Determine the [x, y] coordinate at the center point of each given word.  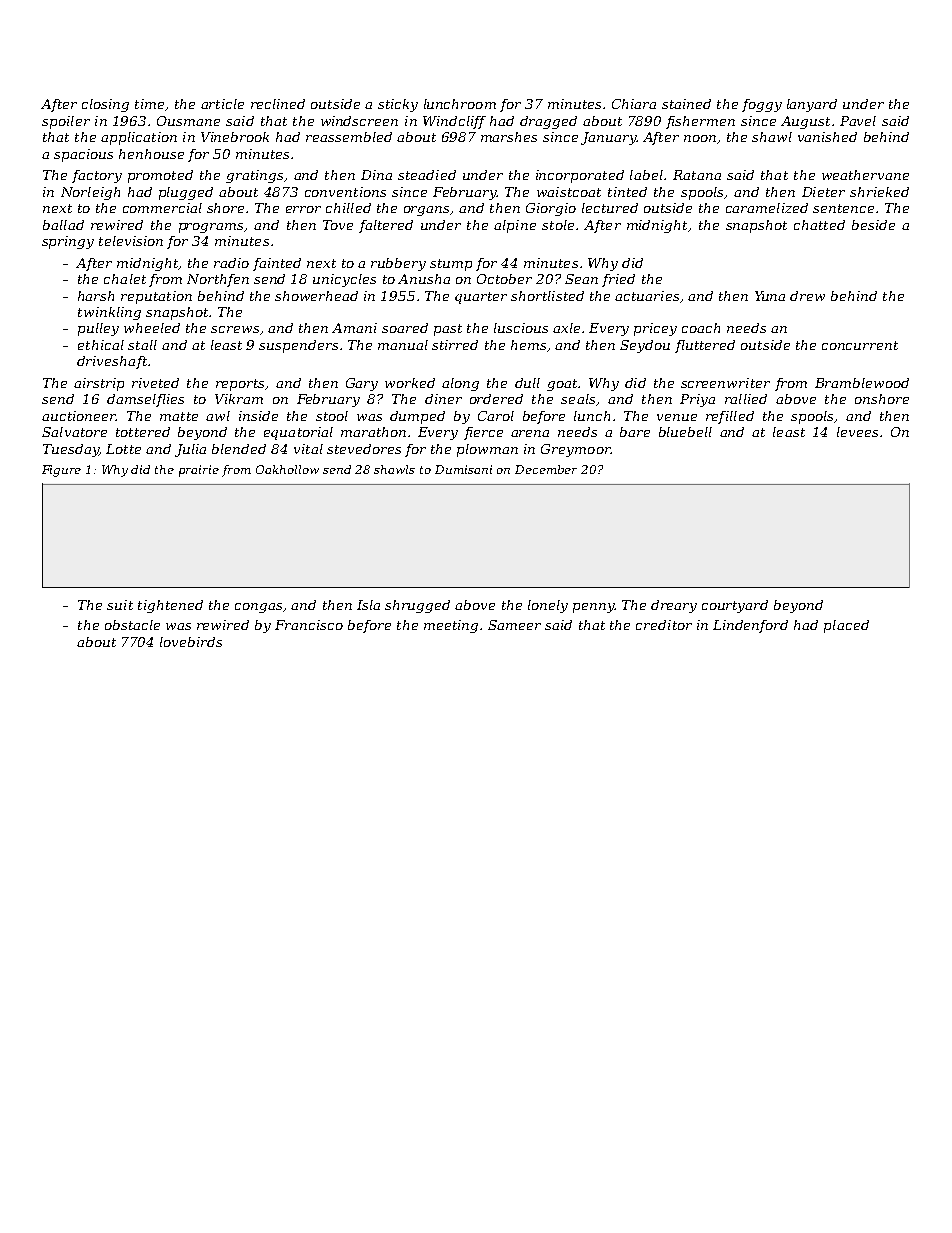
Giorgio [551, 209]
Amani [354, 328]
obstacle [132, 625]
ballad [63, 225]
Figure [61, 471]
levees [857, 432]
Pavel [858, 121]
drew [807, 296]
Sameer [514, 625]
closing [105, 105]
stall [142, 345]
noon [700, 138]
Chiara [634, 104]
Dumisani [463, 469]
